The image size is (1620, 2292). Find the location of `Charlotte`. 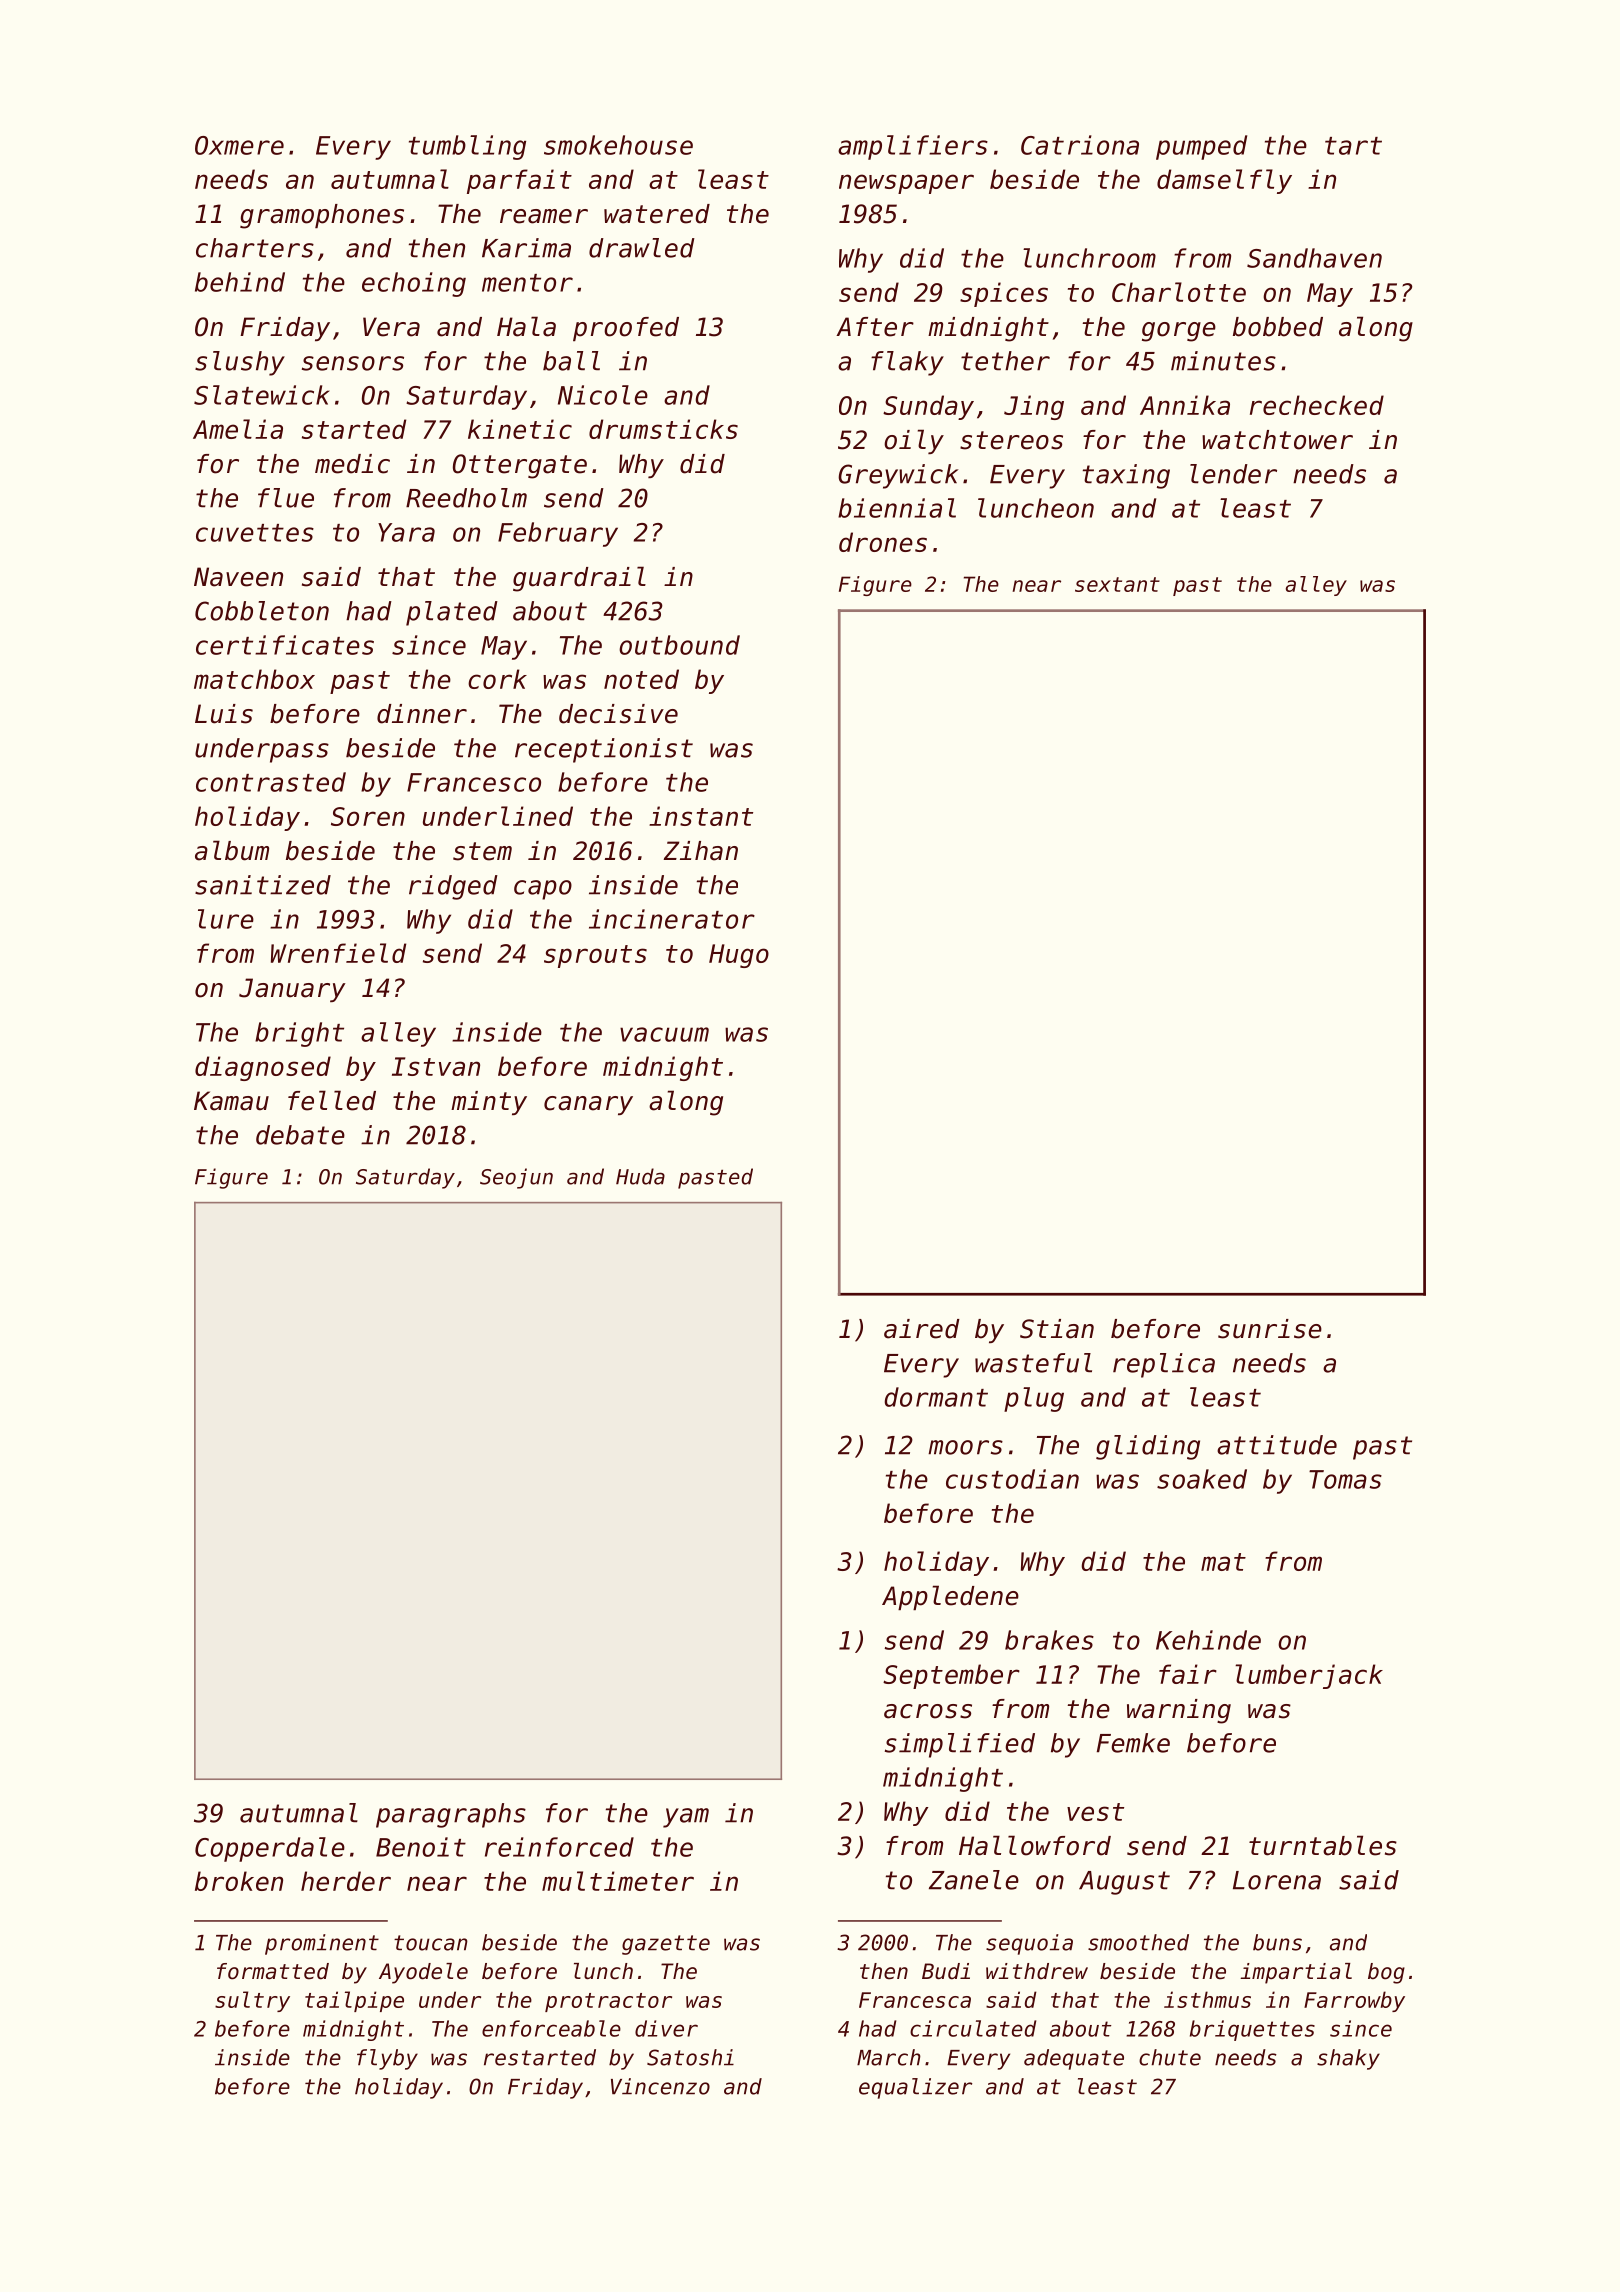

Charlotte is located at coordinates (1179, 292).
